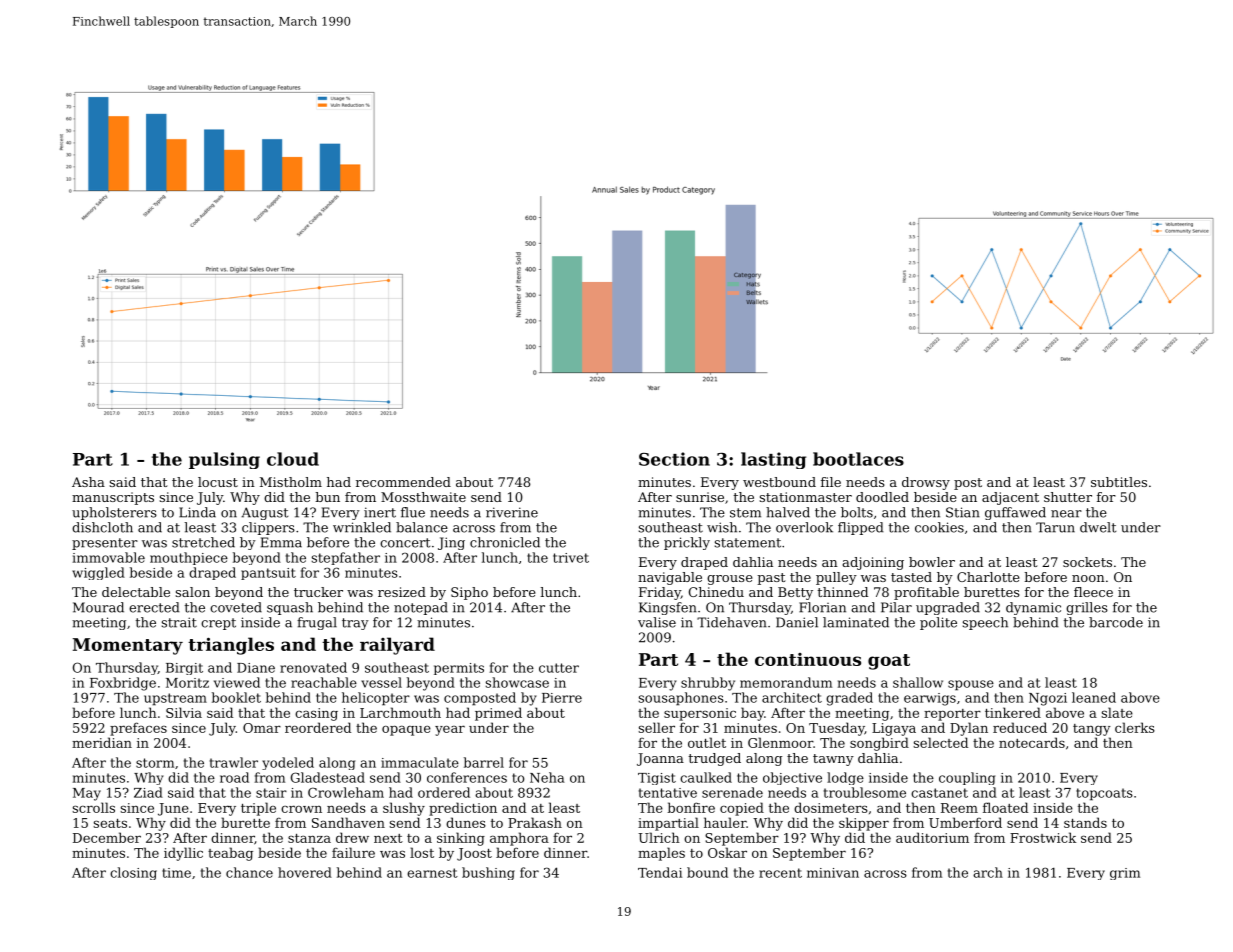  What do you see at coordinates (93, 807) in the image?
I see `scrolls` at bounding box center [93, 807].
